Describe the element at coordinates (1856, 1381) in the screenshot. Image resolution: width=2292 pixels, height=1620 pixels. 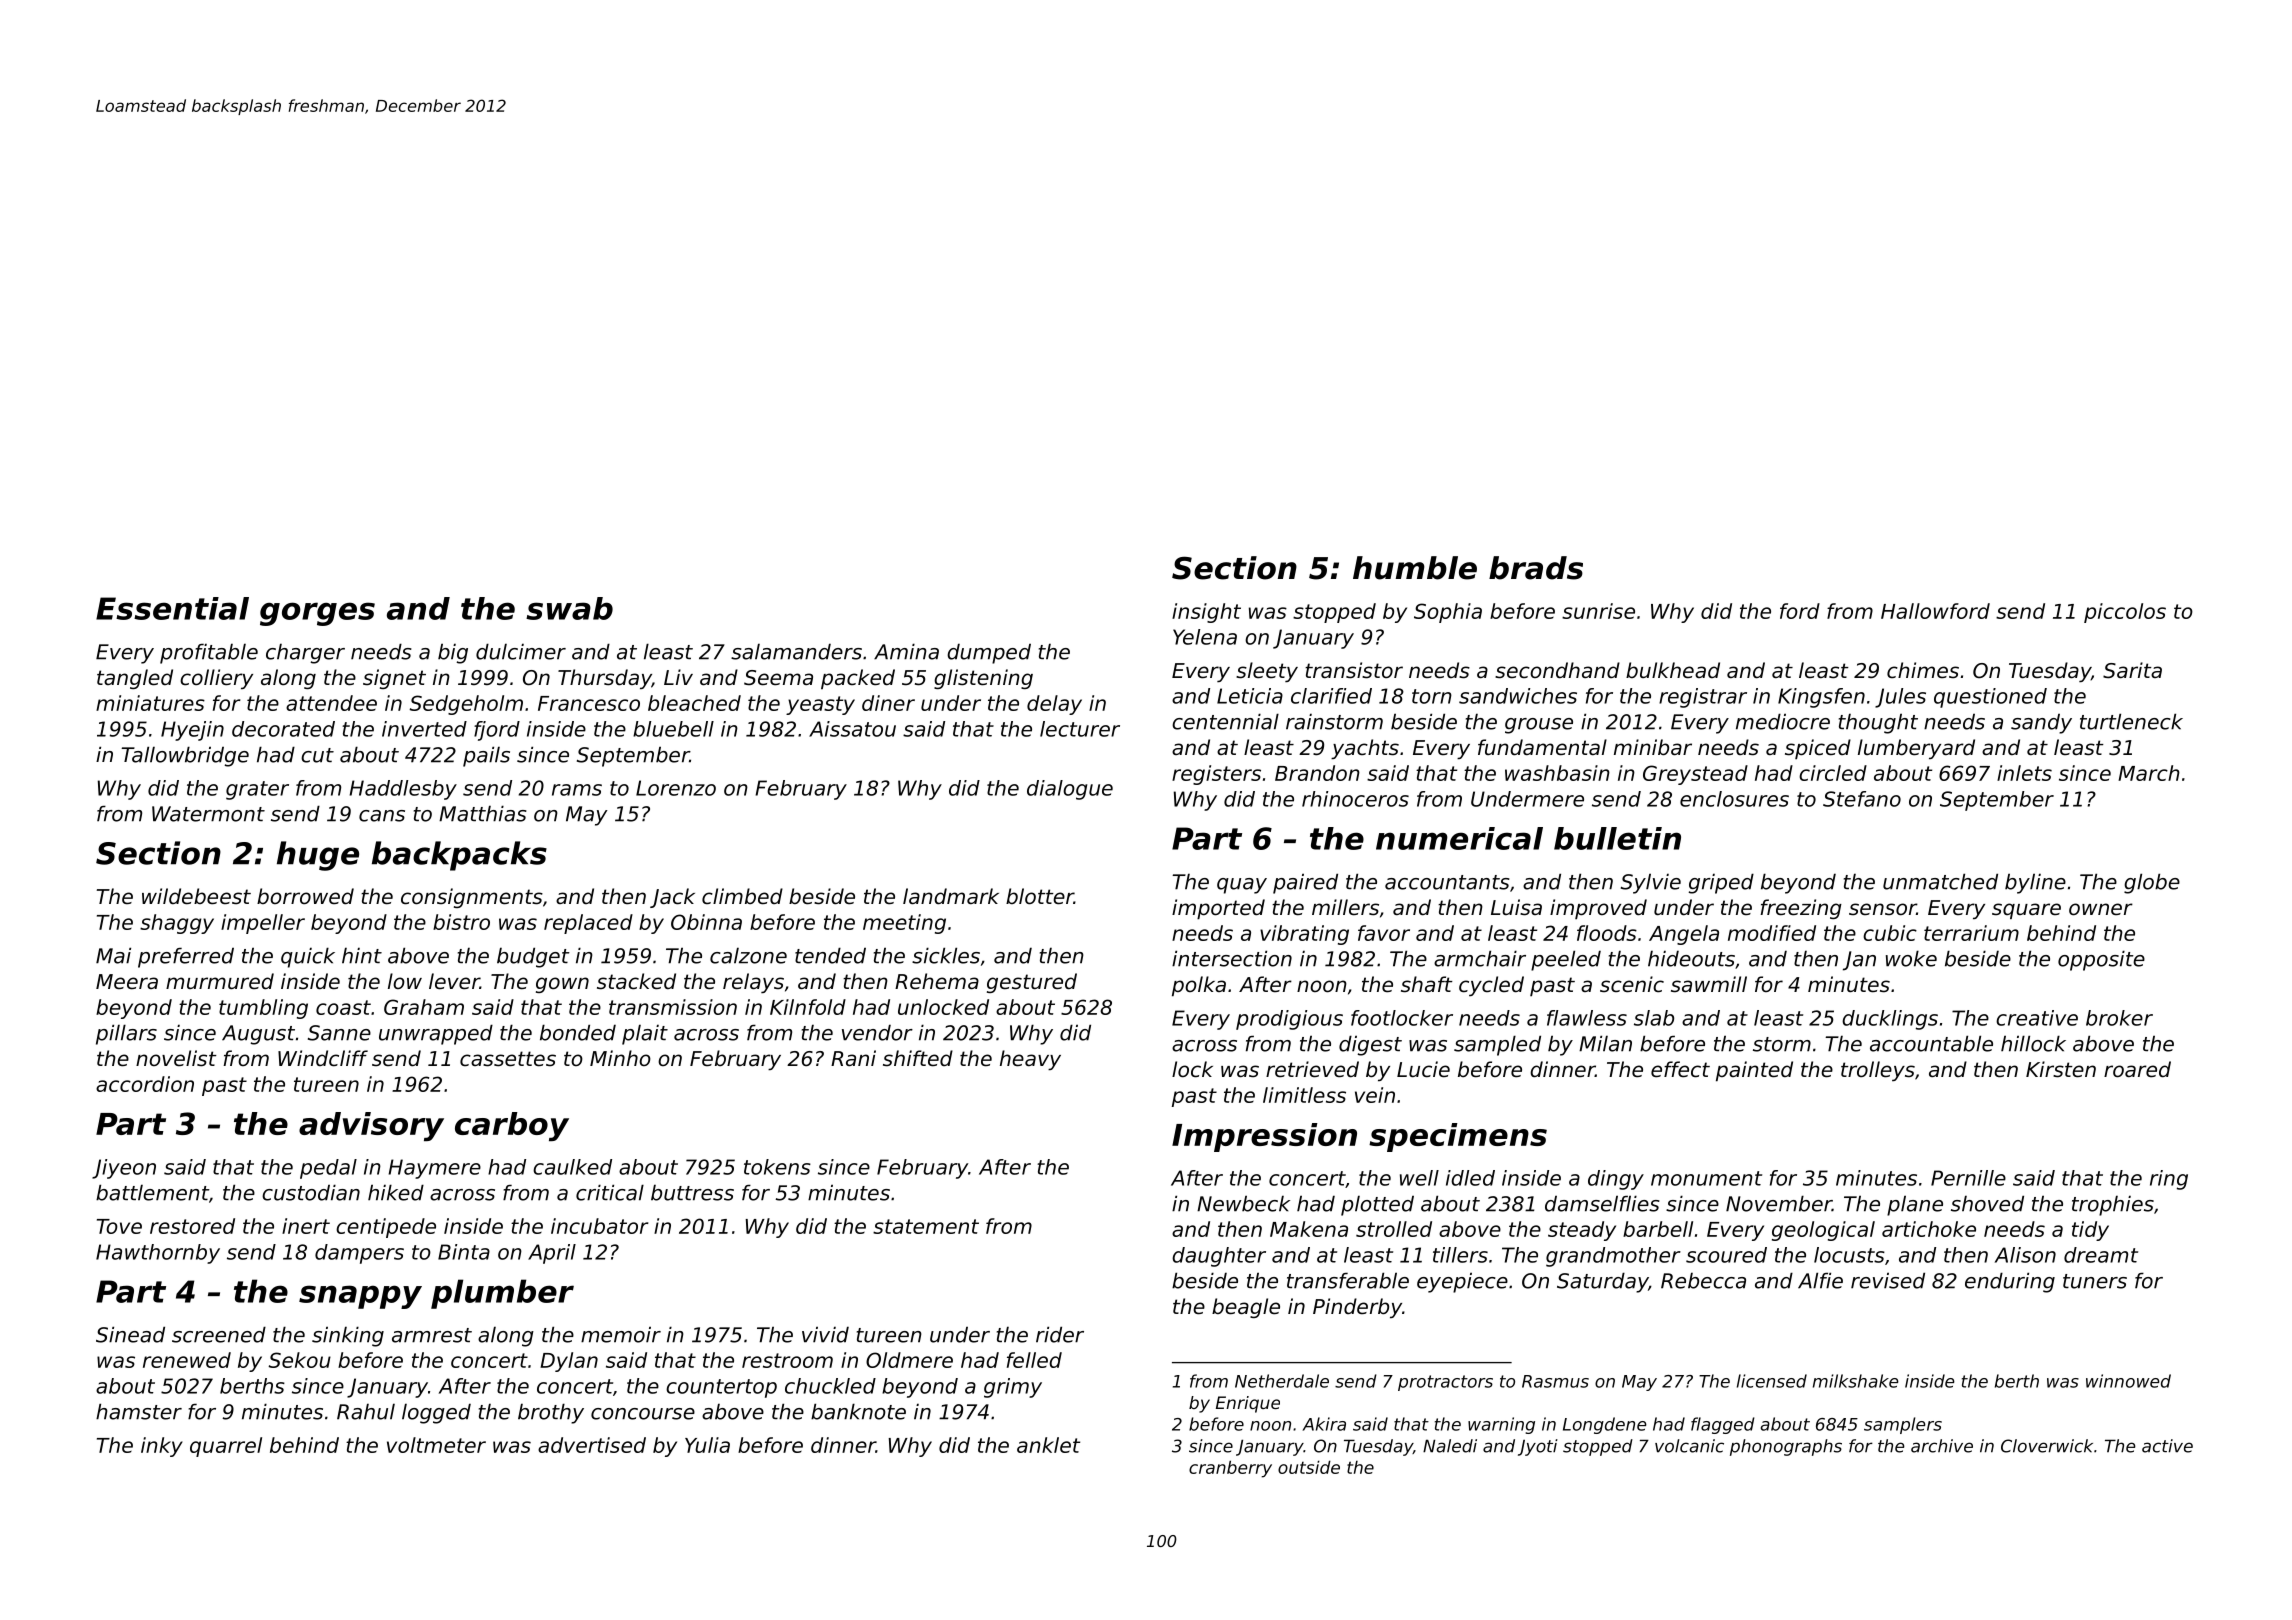
I see `milkshake` at that location.
